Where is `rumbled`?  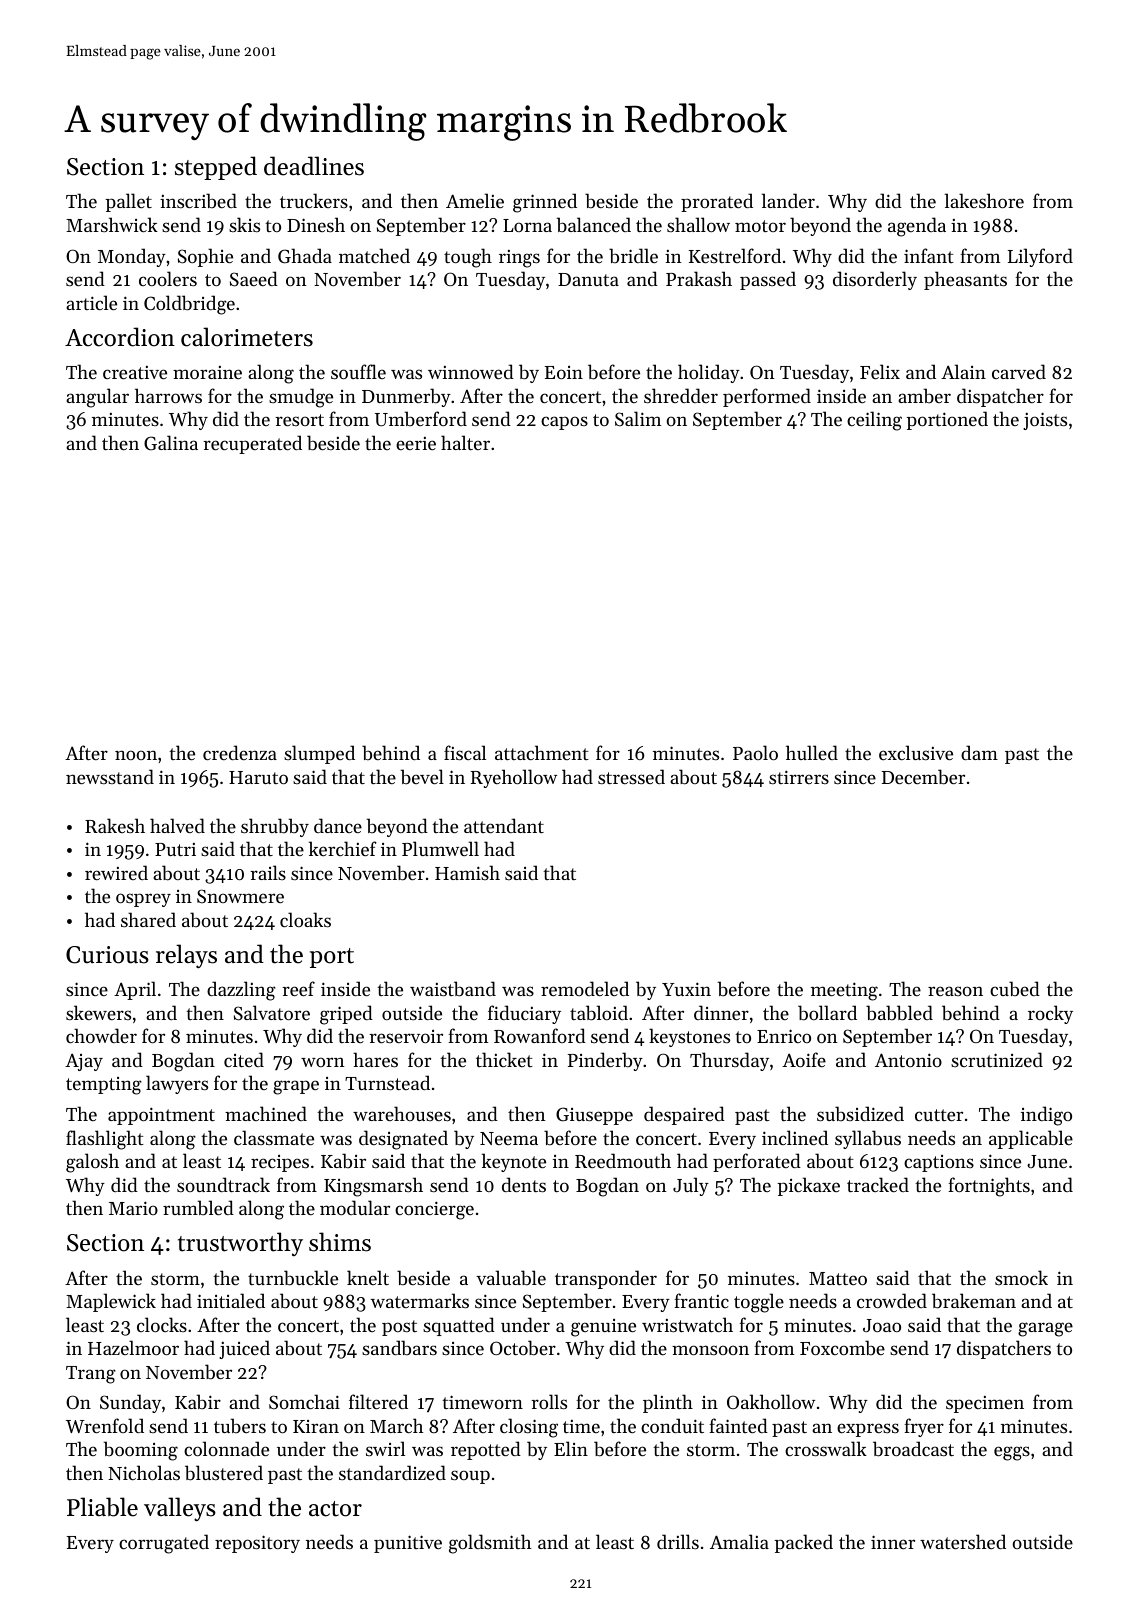 rumbled is located at coordinates (198, 1207).
